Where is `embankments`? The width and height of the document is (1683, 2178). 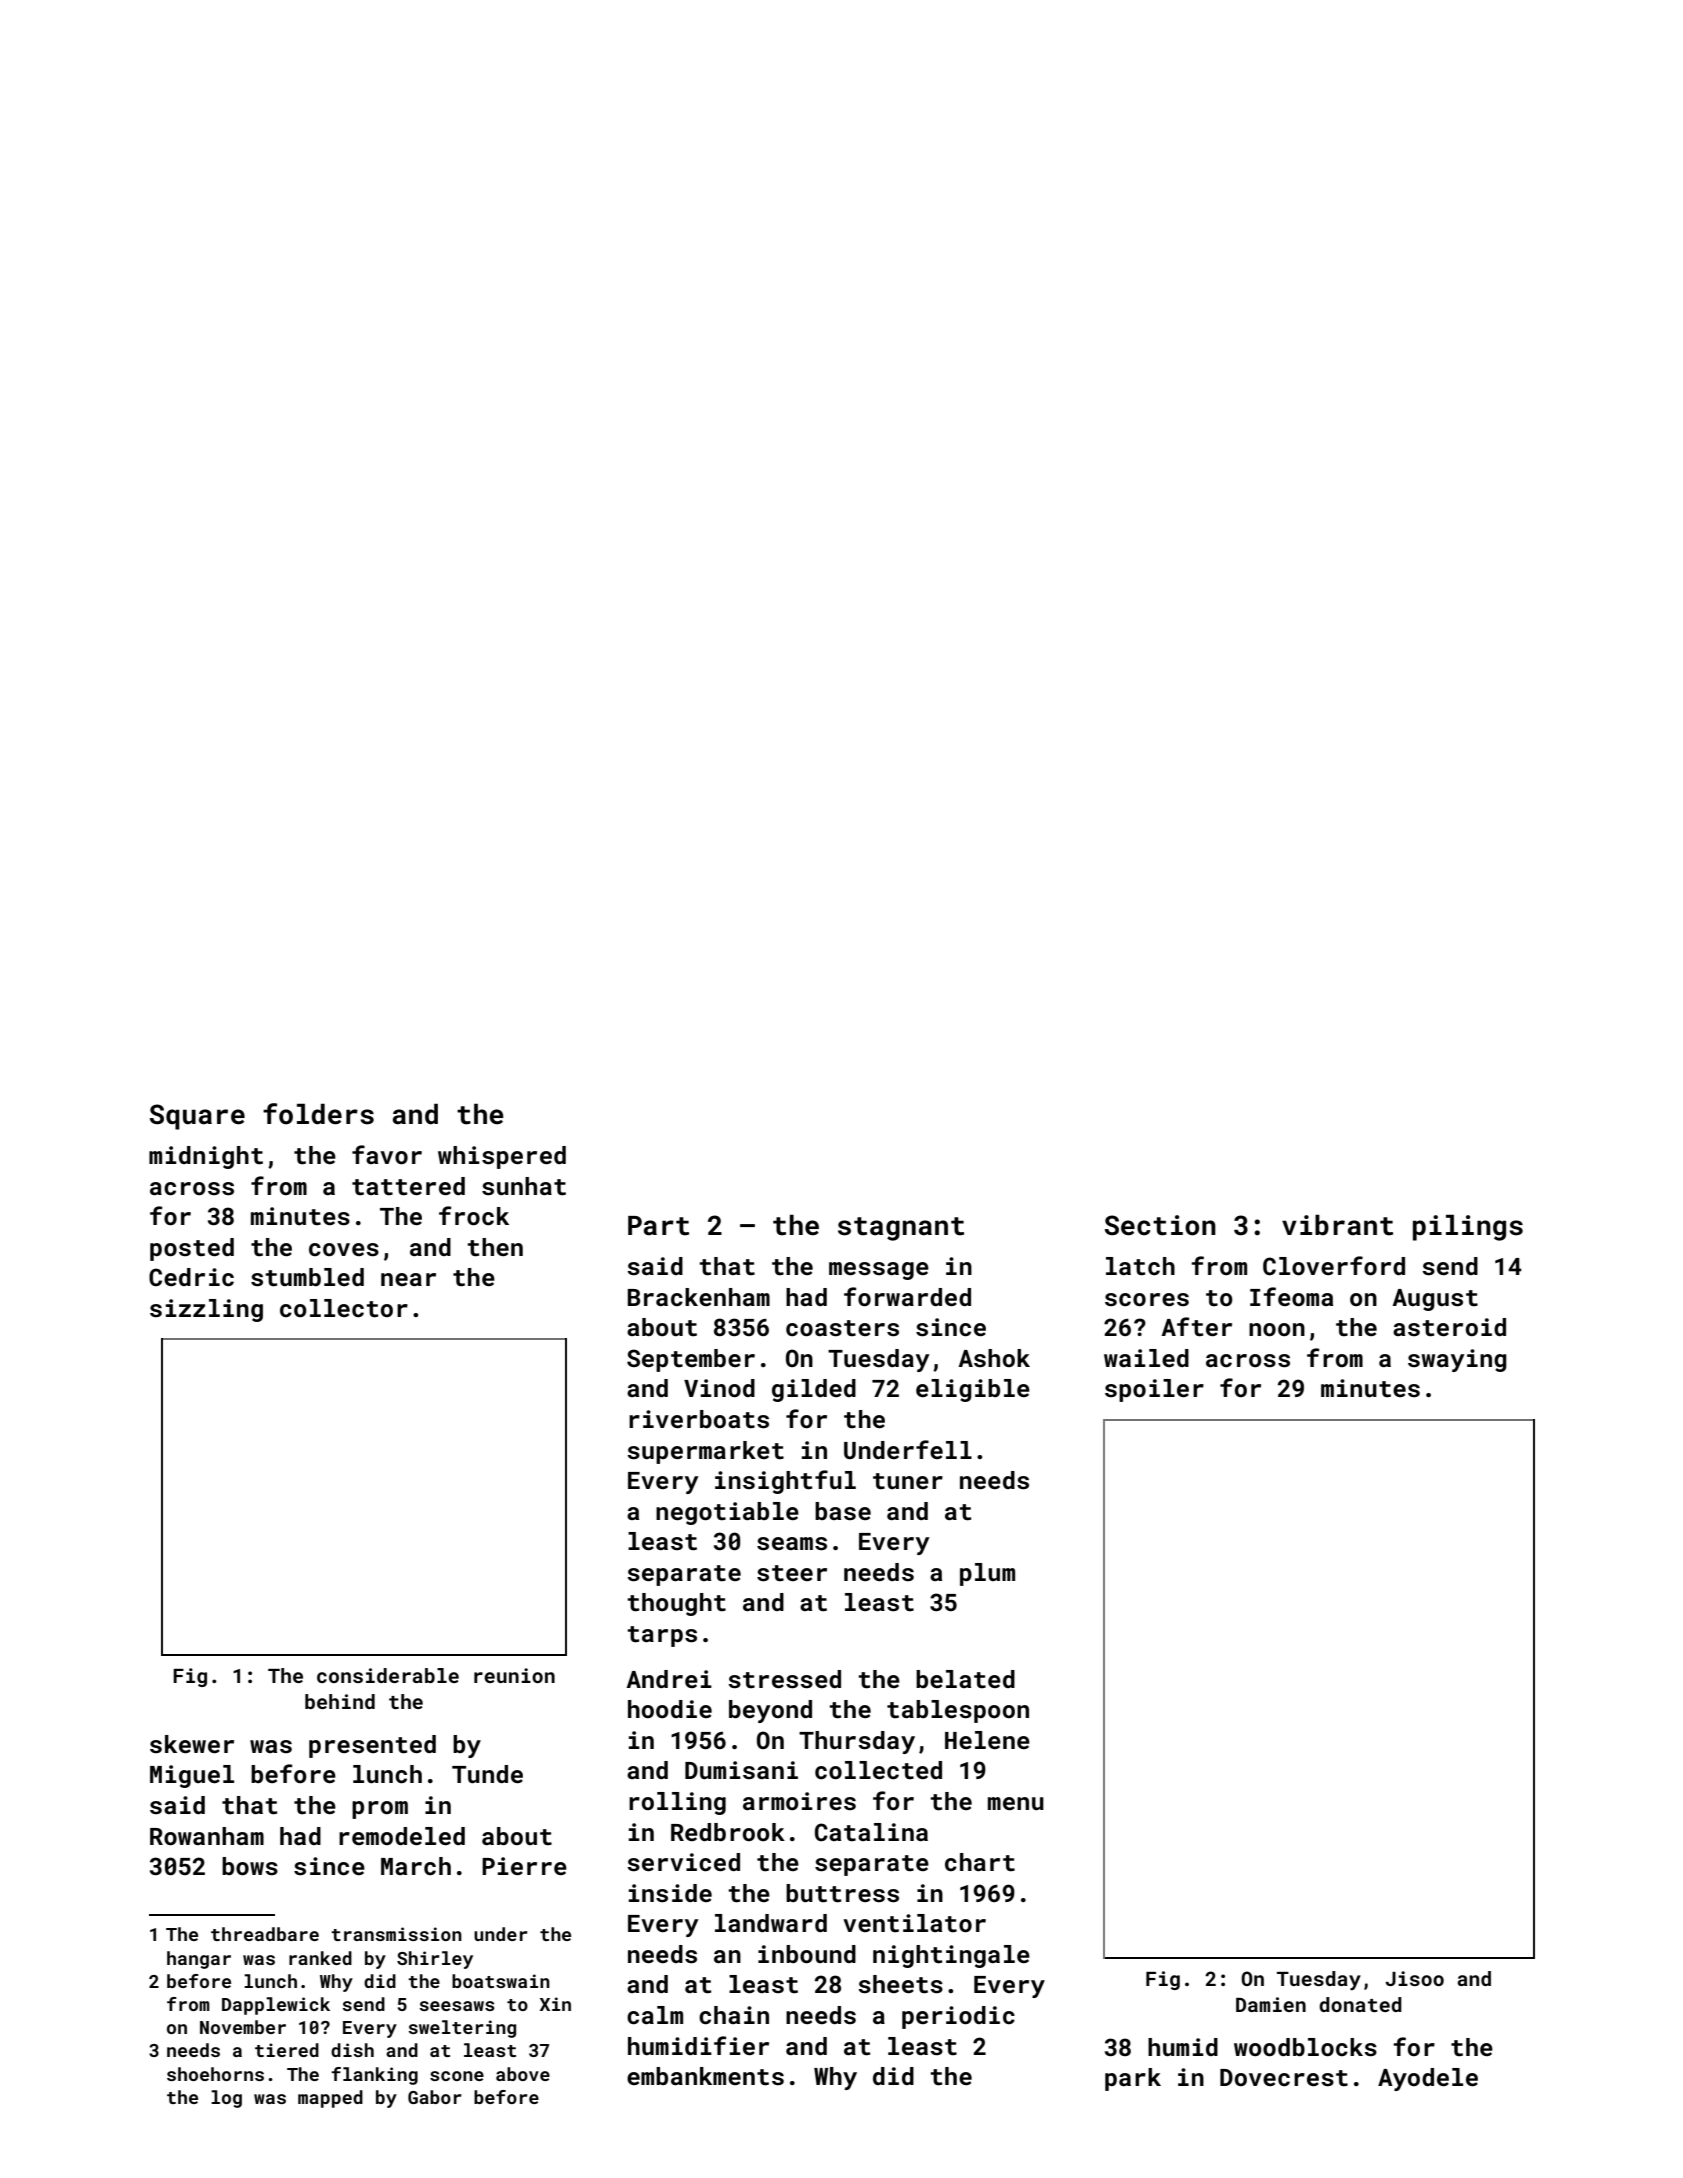 embankments is located at coordinates (705, 2076).
